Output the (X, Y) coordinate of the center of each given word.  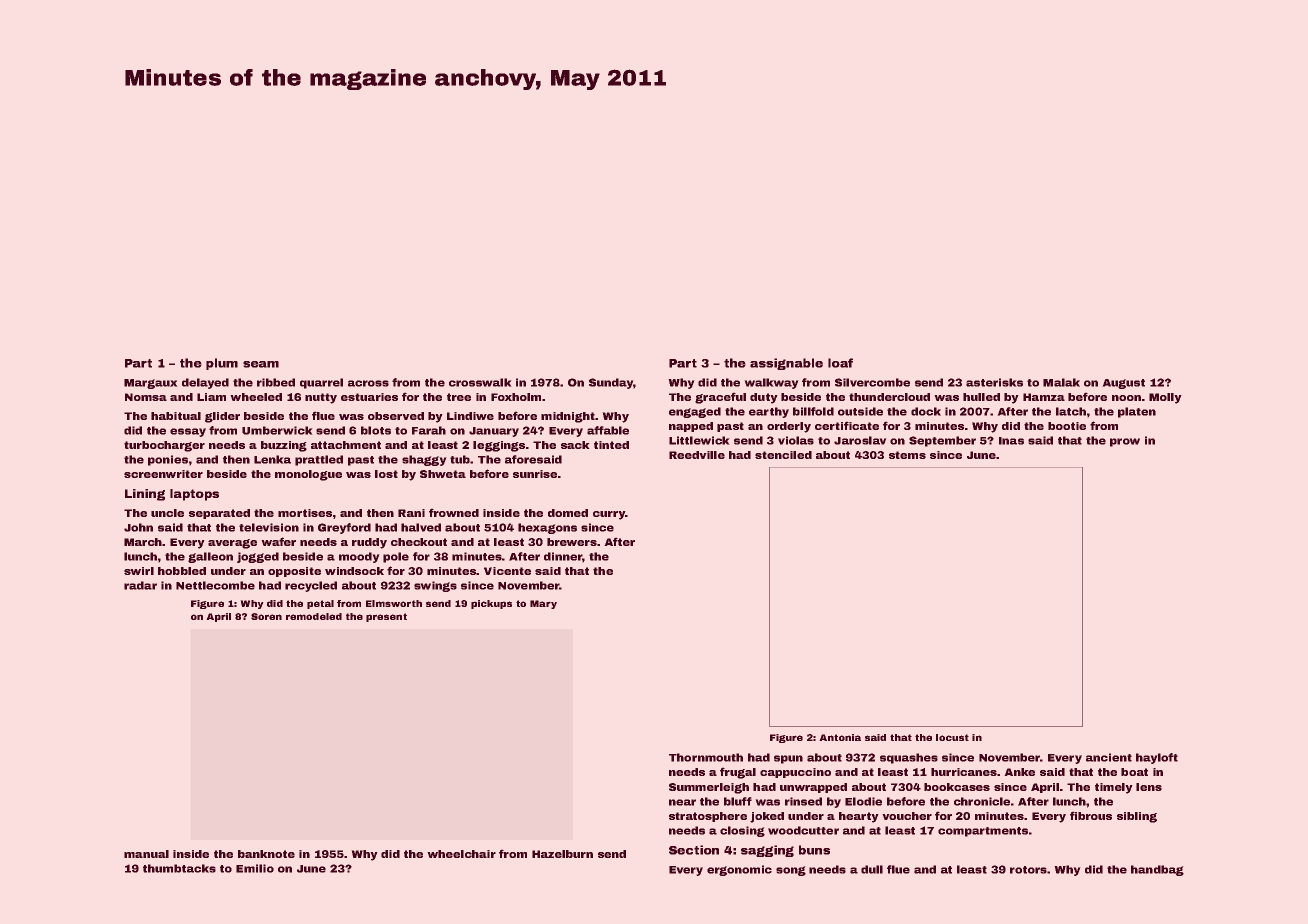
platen (1137, 412)
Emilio (255, 868)
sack (575, 445)
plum (222, 364)
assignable (786, 364)
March (143, 542)
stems (907, 455)
